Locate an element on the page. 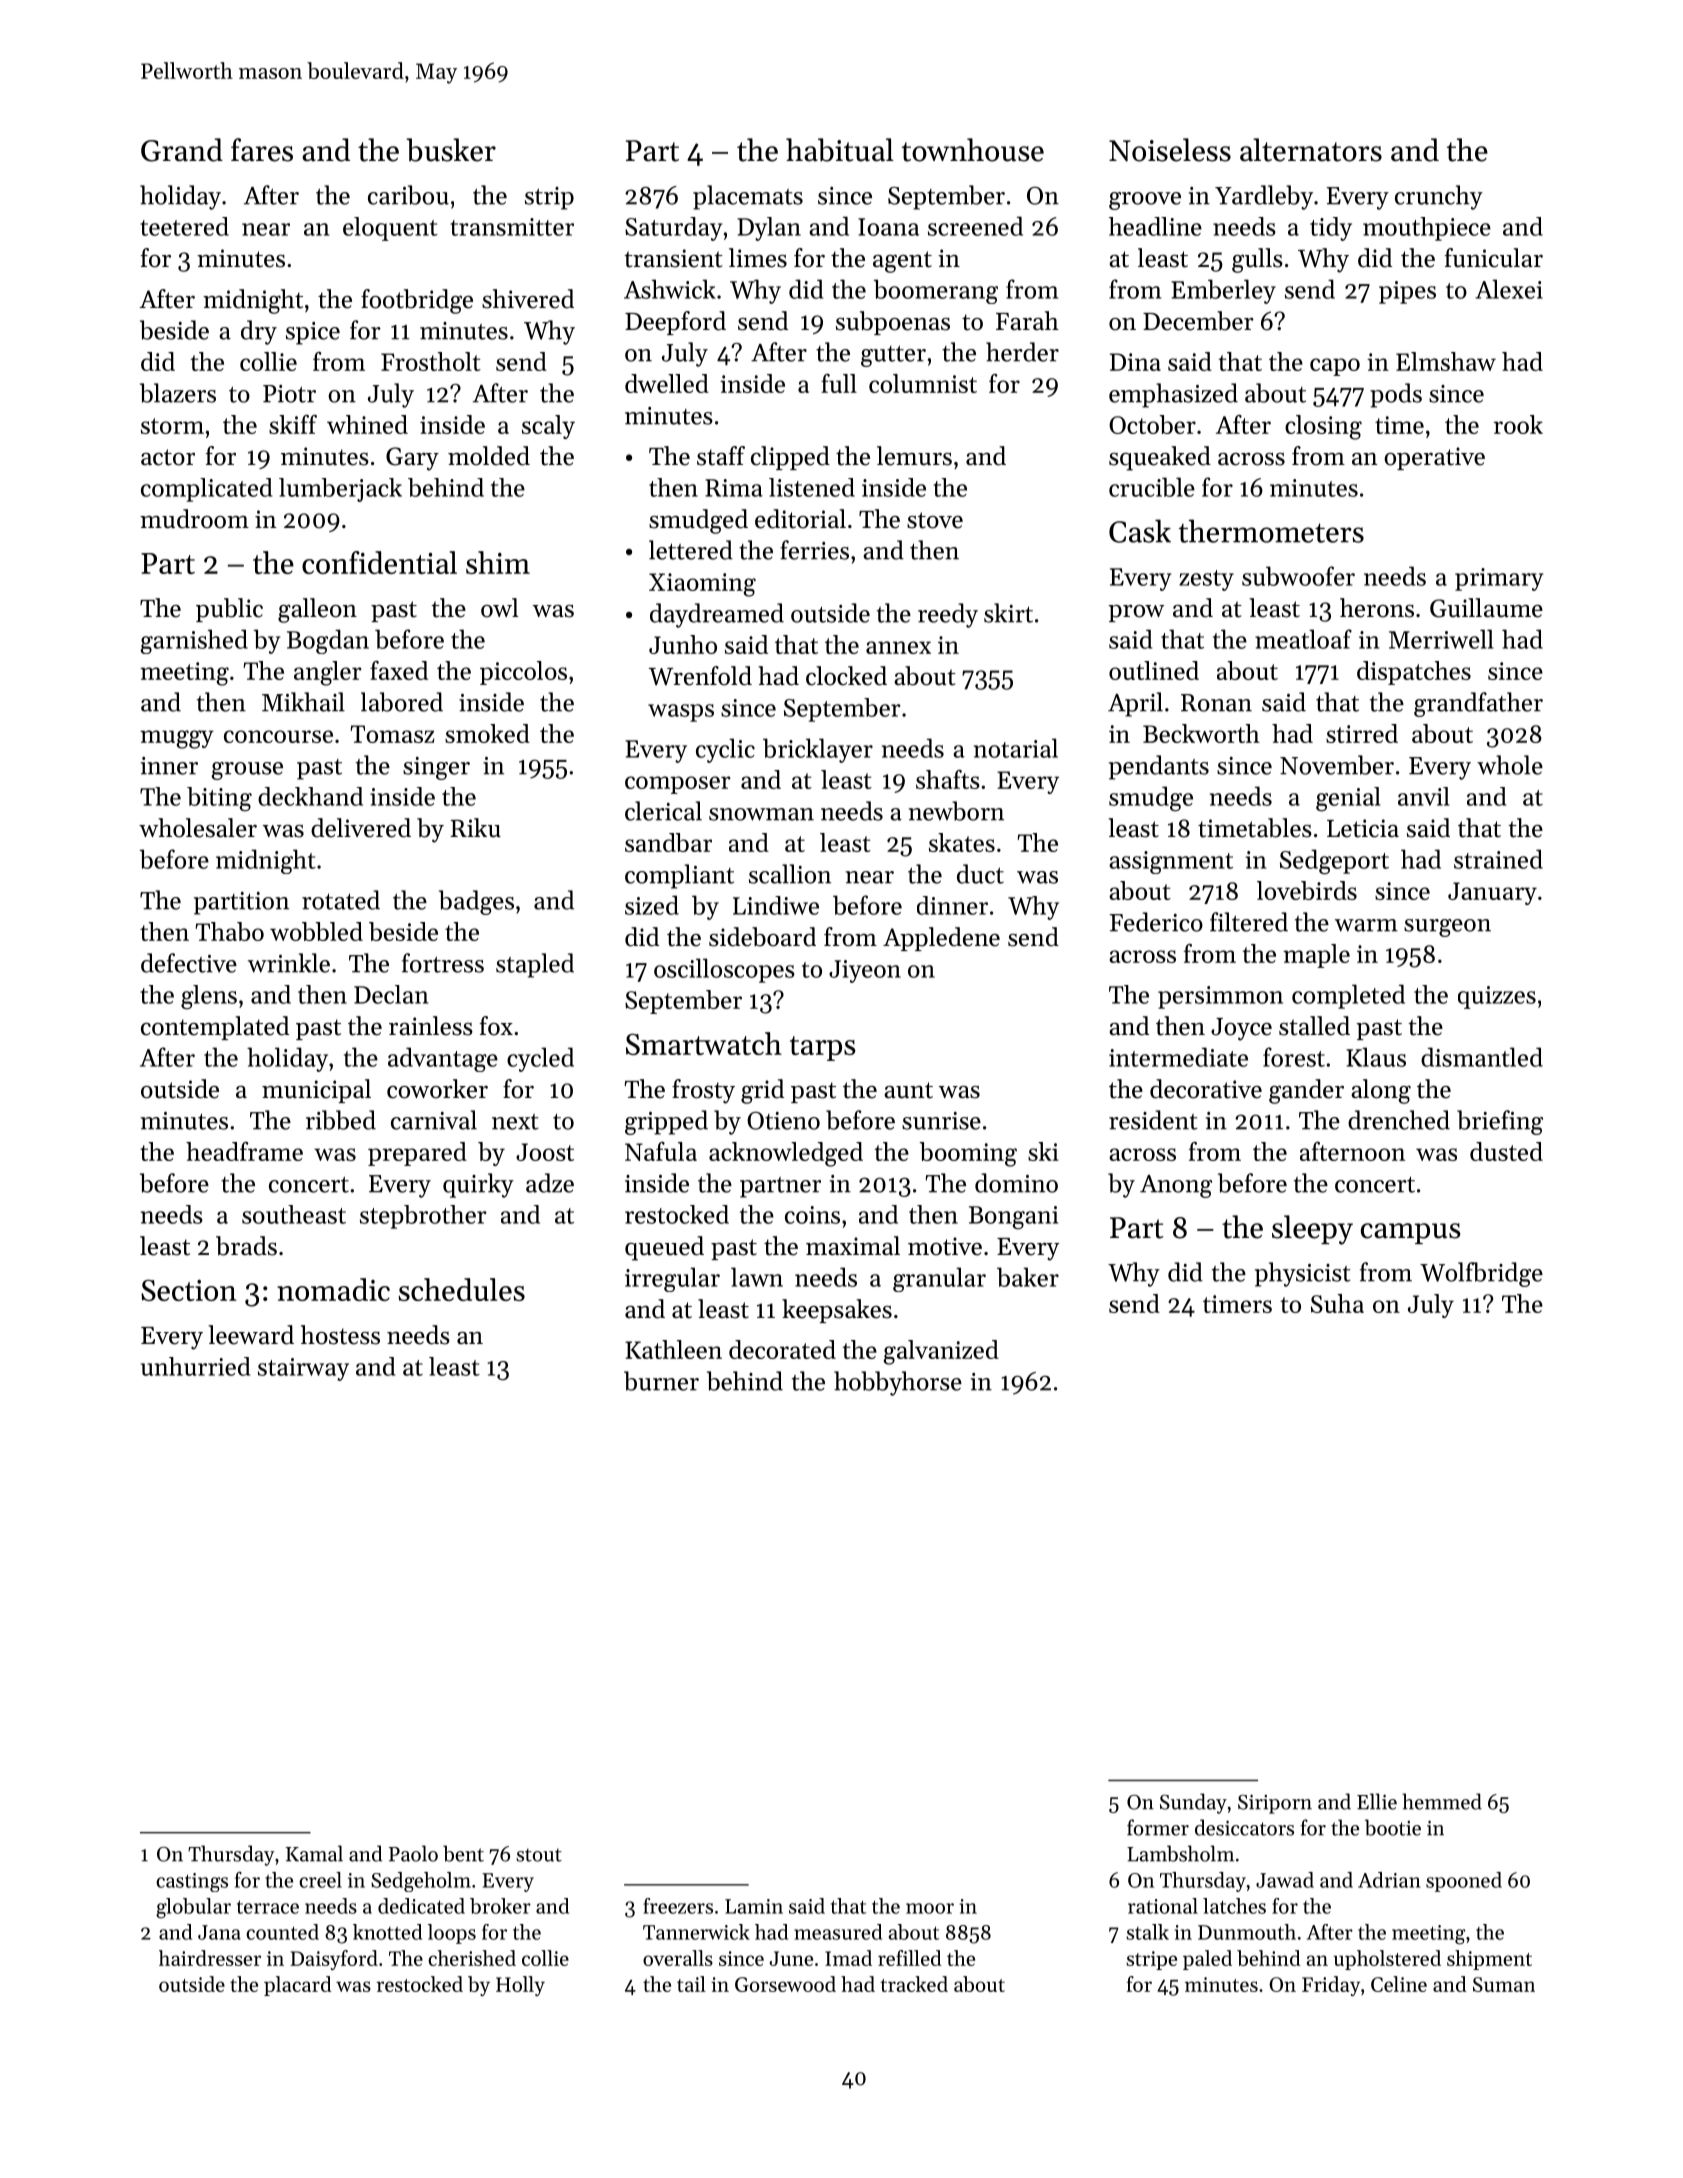  January is located at coordinates (1492, 893).
